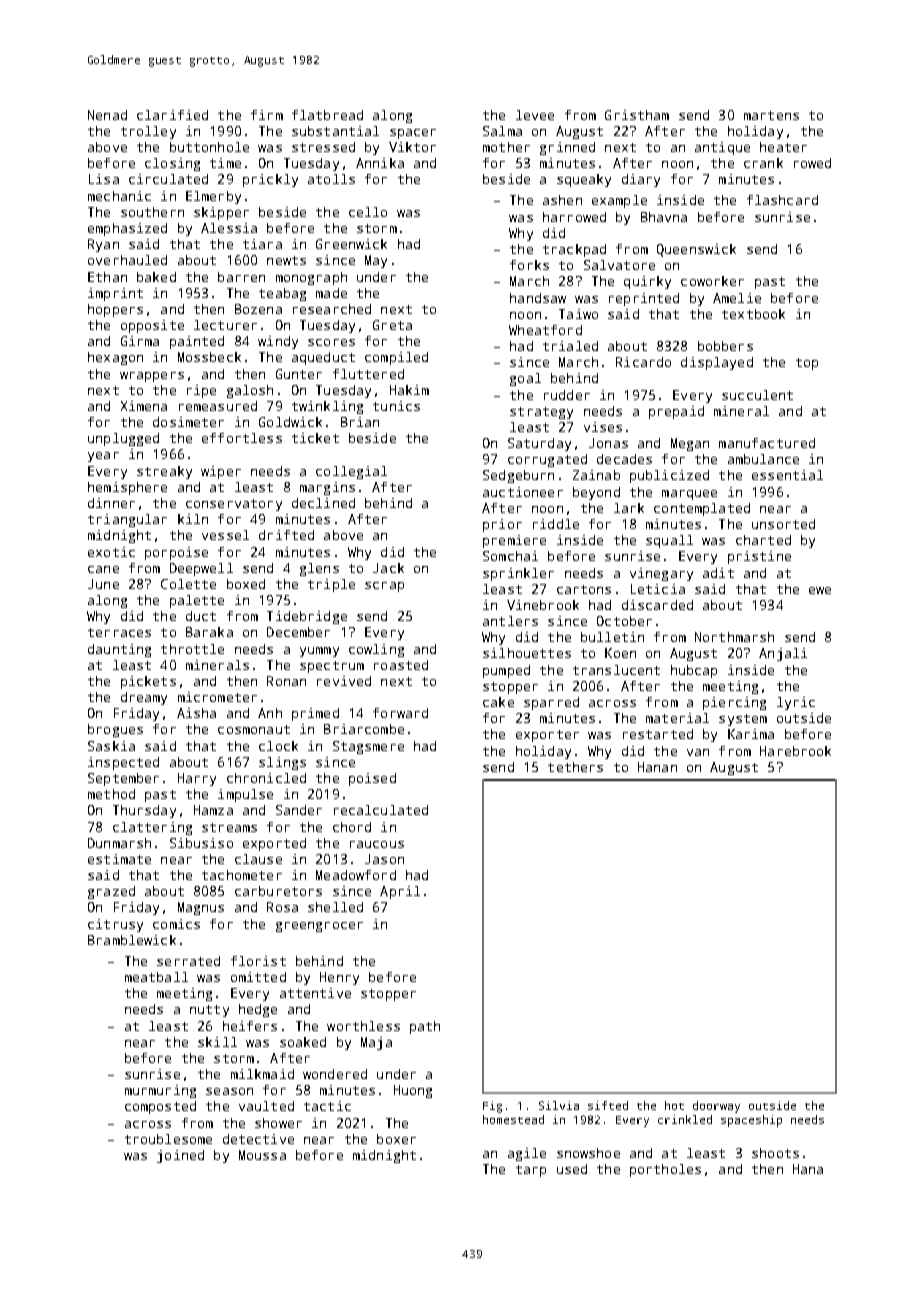  Describe the element at coordinates (107, 115) in the image. I see `Nenad` at that location.
